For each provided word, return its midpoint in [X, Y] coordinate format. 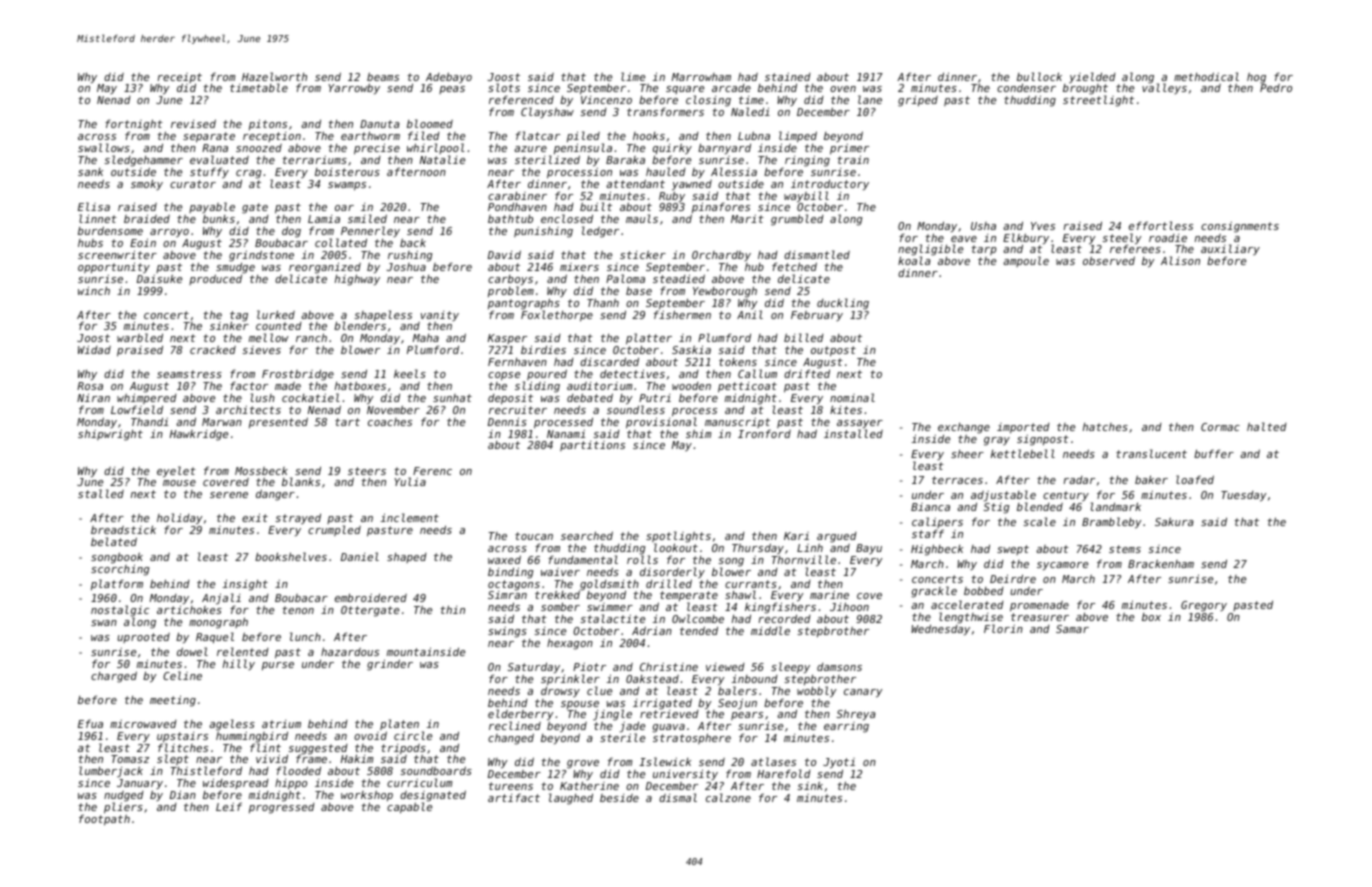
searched [587, 535]
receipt [180, 78]
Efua [90, 723]
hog [1256, 78]
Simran [507, 595]
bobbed [984, 590]
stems [1125, 549]
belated [114, 541]
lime [633, 76]
